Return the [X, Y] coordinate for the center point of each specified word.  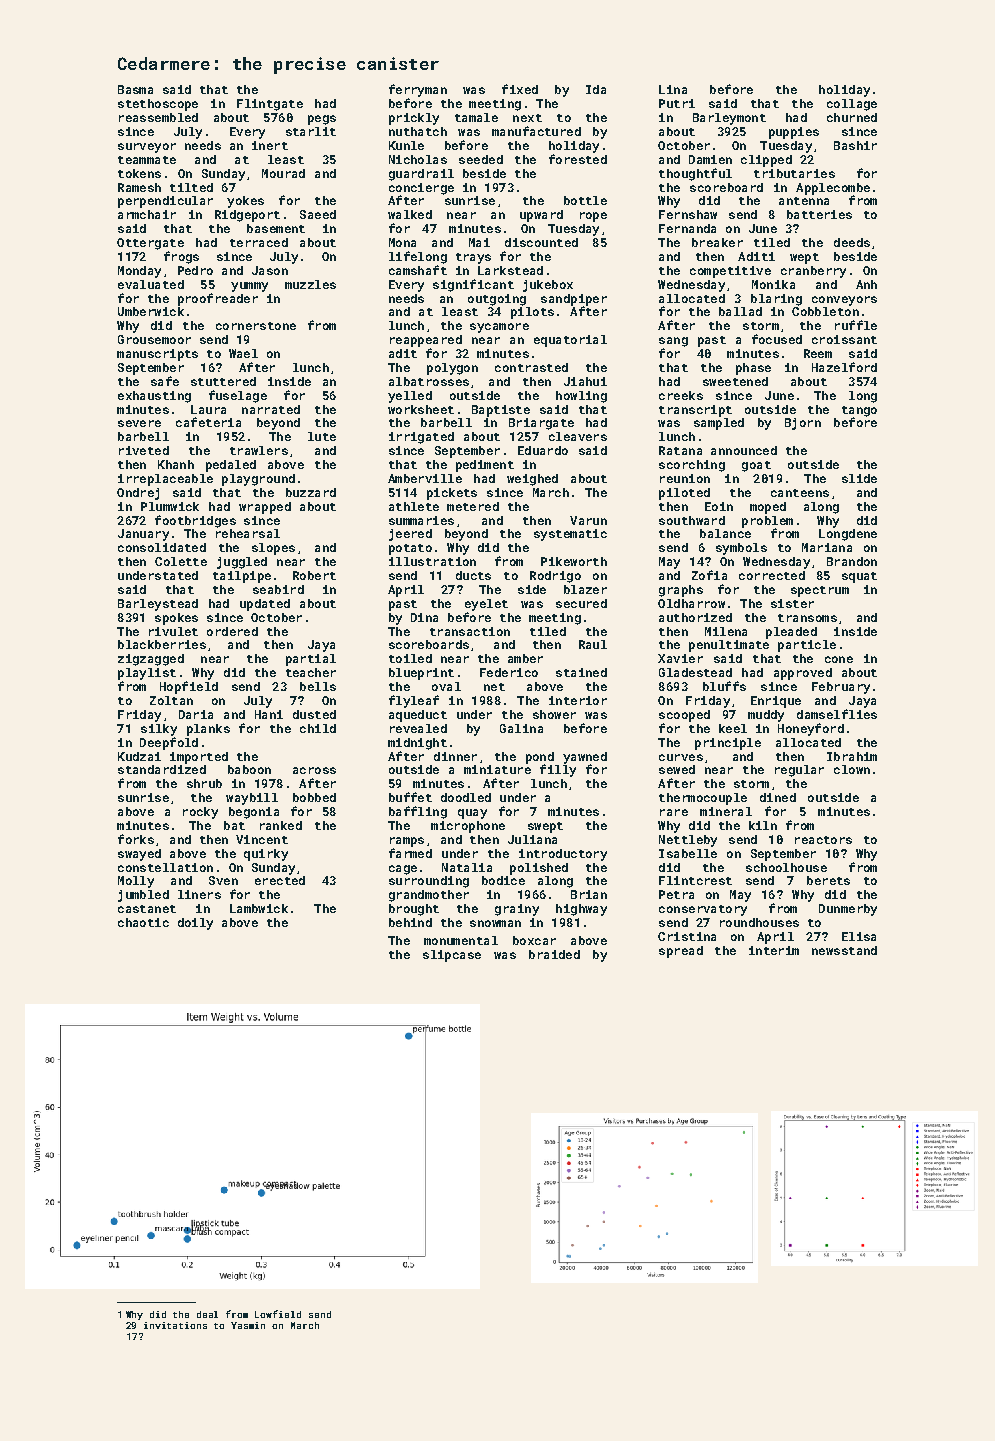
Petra [676, 894]
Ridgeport [247, 216]
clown [852, 769]
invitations [175, 1325]
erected [280, 880]
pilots [532, 313]
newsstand [844, 950]
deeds [852, 242]
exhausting [154, 397]
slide [859, 478]
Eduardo [543, 450]
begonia [254, 813]
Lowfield [278, 1314]
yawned [585, 758]
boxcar [534, 940]
